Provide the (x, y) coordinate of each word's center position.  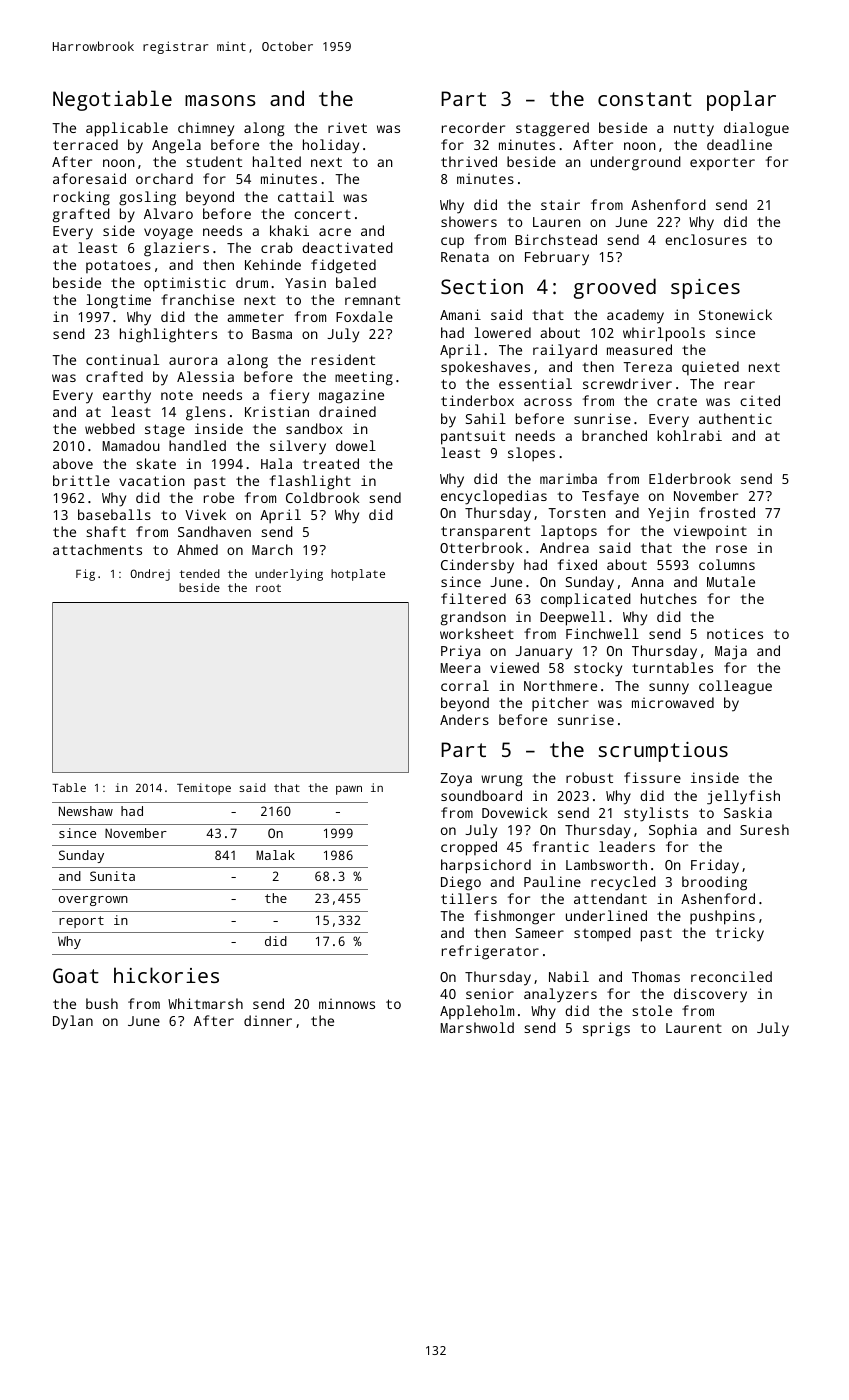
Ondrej (150, 575)
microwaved (673, 702)
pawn (349, 790)
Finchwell (602, 633)
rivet (347, 127)
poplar (741, 100)
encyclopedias (494, 497)
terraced (85, 144)
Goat (76, 975)
